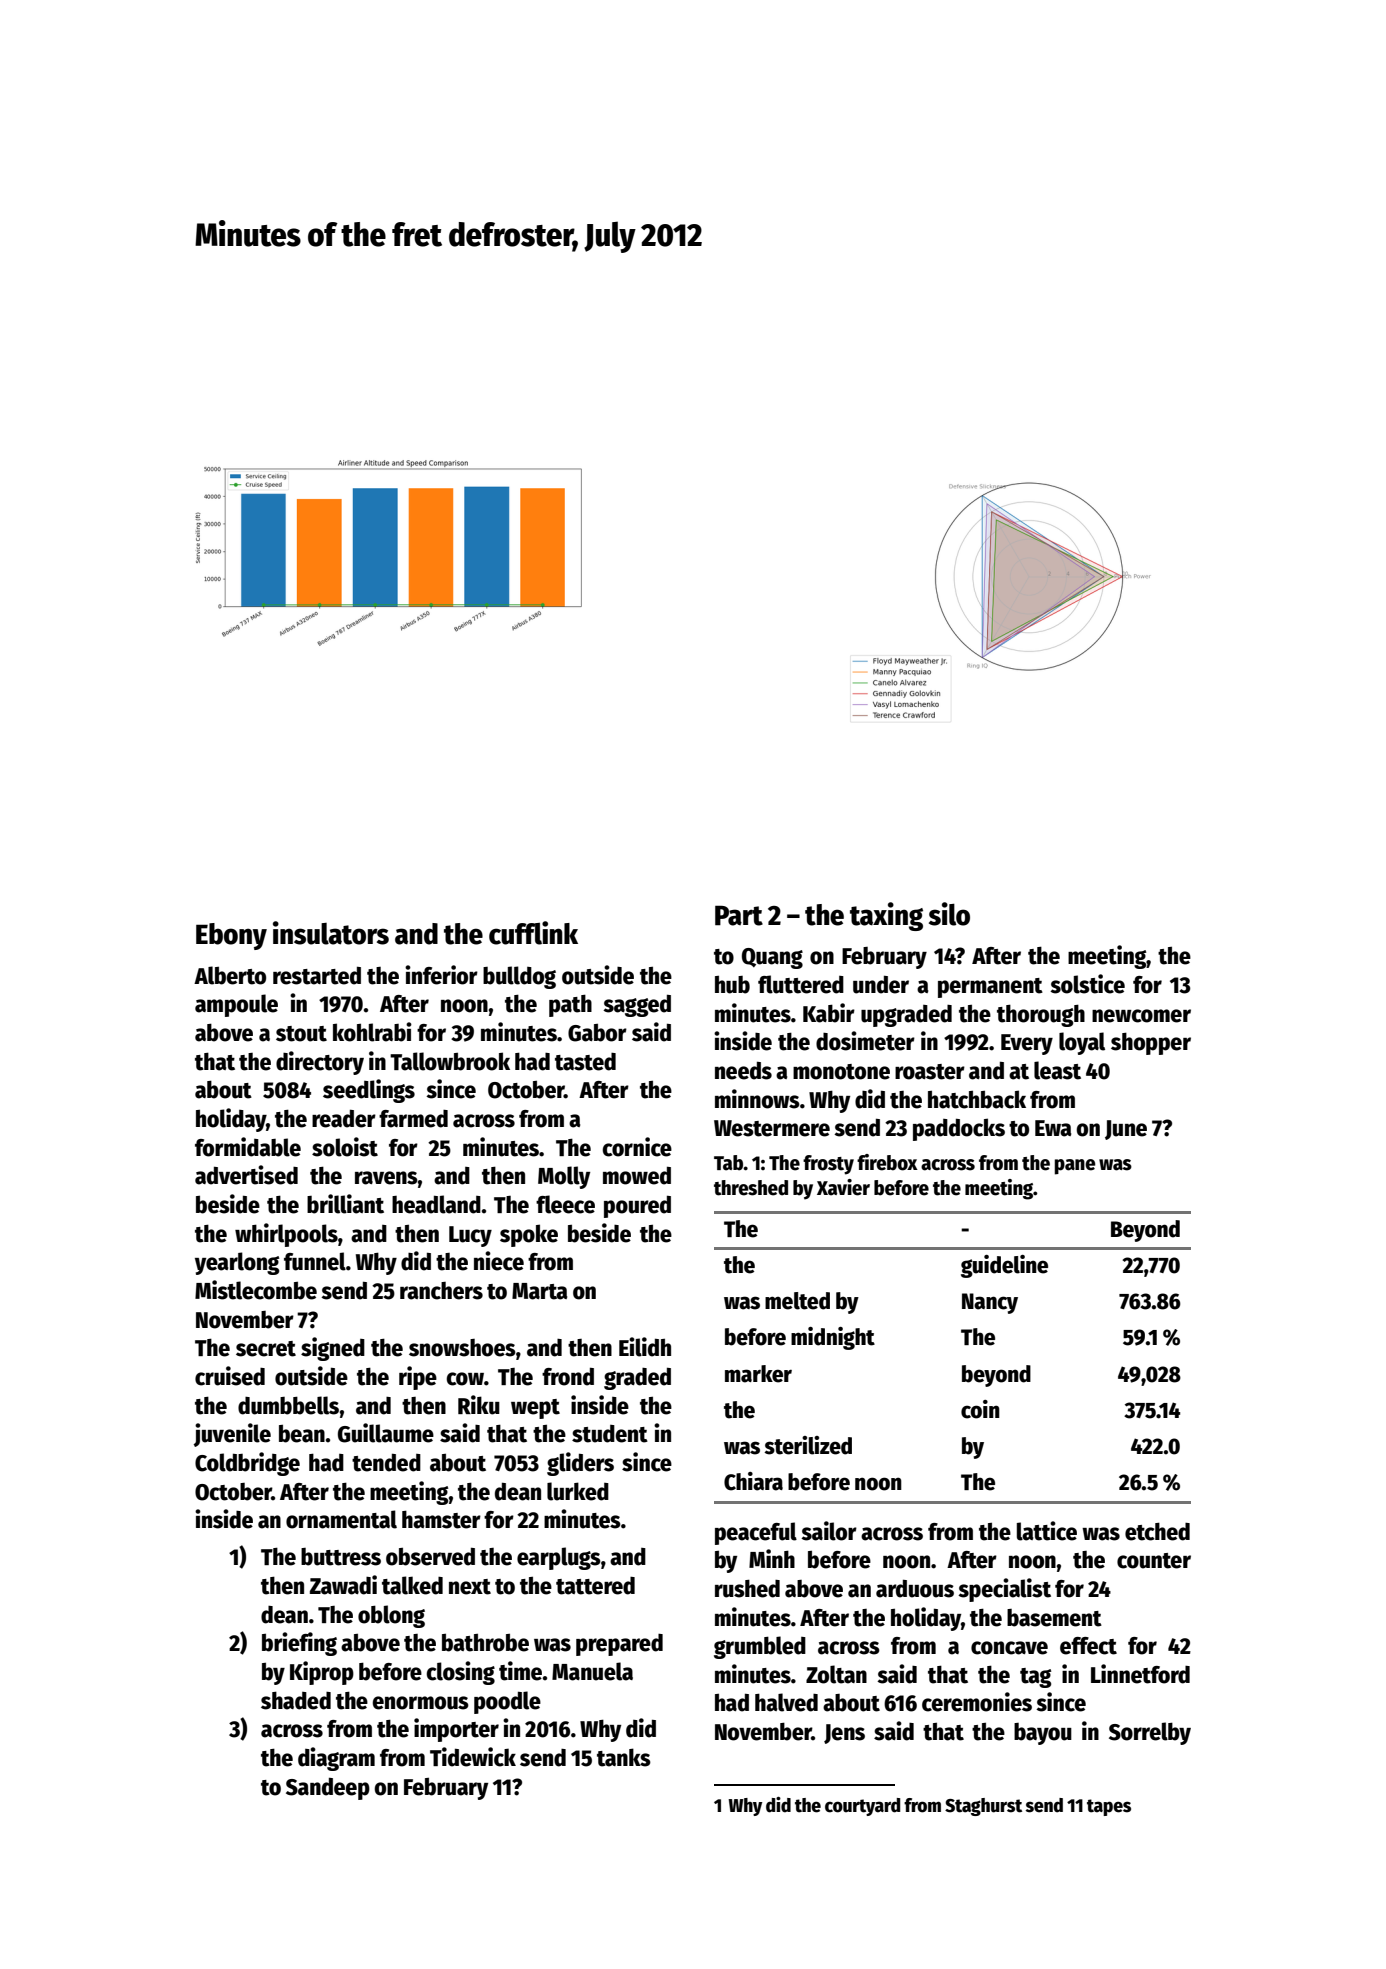 This screenshot has height=1969, width=1386. Describe the element at coordinates (772, 1558) in the screenshot. I see `Minh` at that location.
